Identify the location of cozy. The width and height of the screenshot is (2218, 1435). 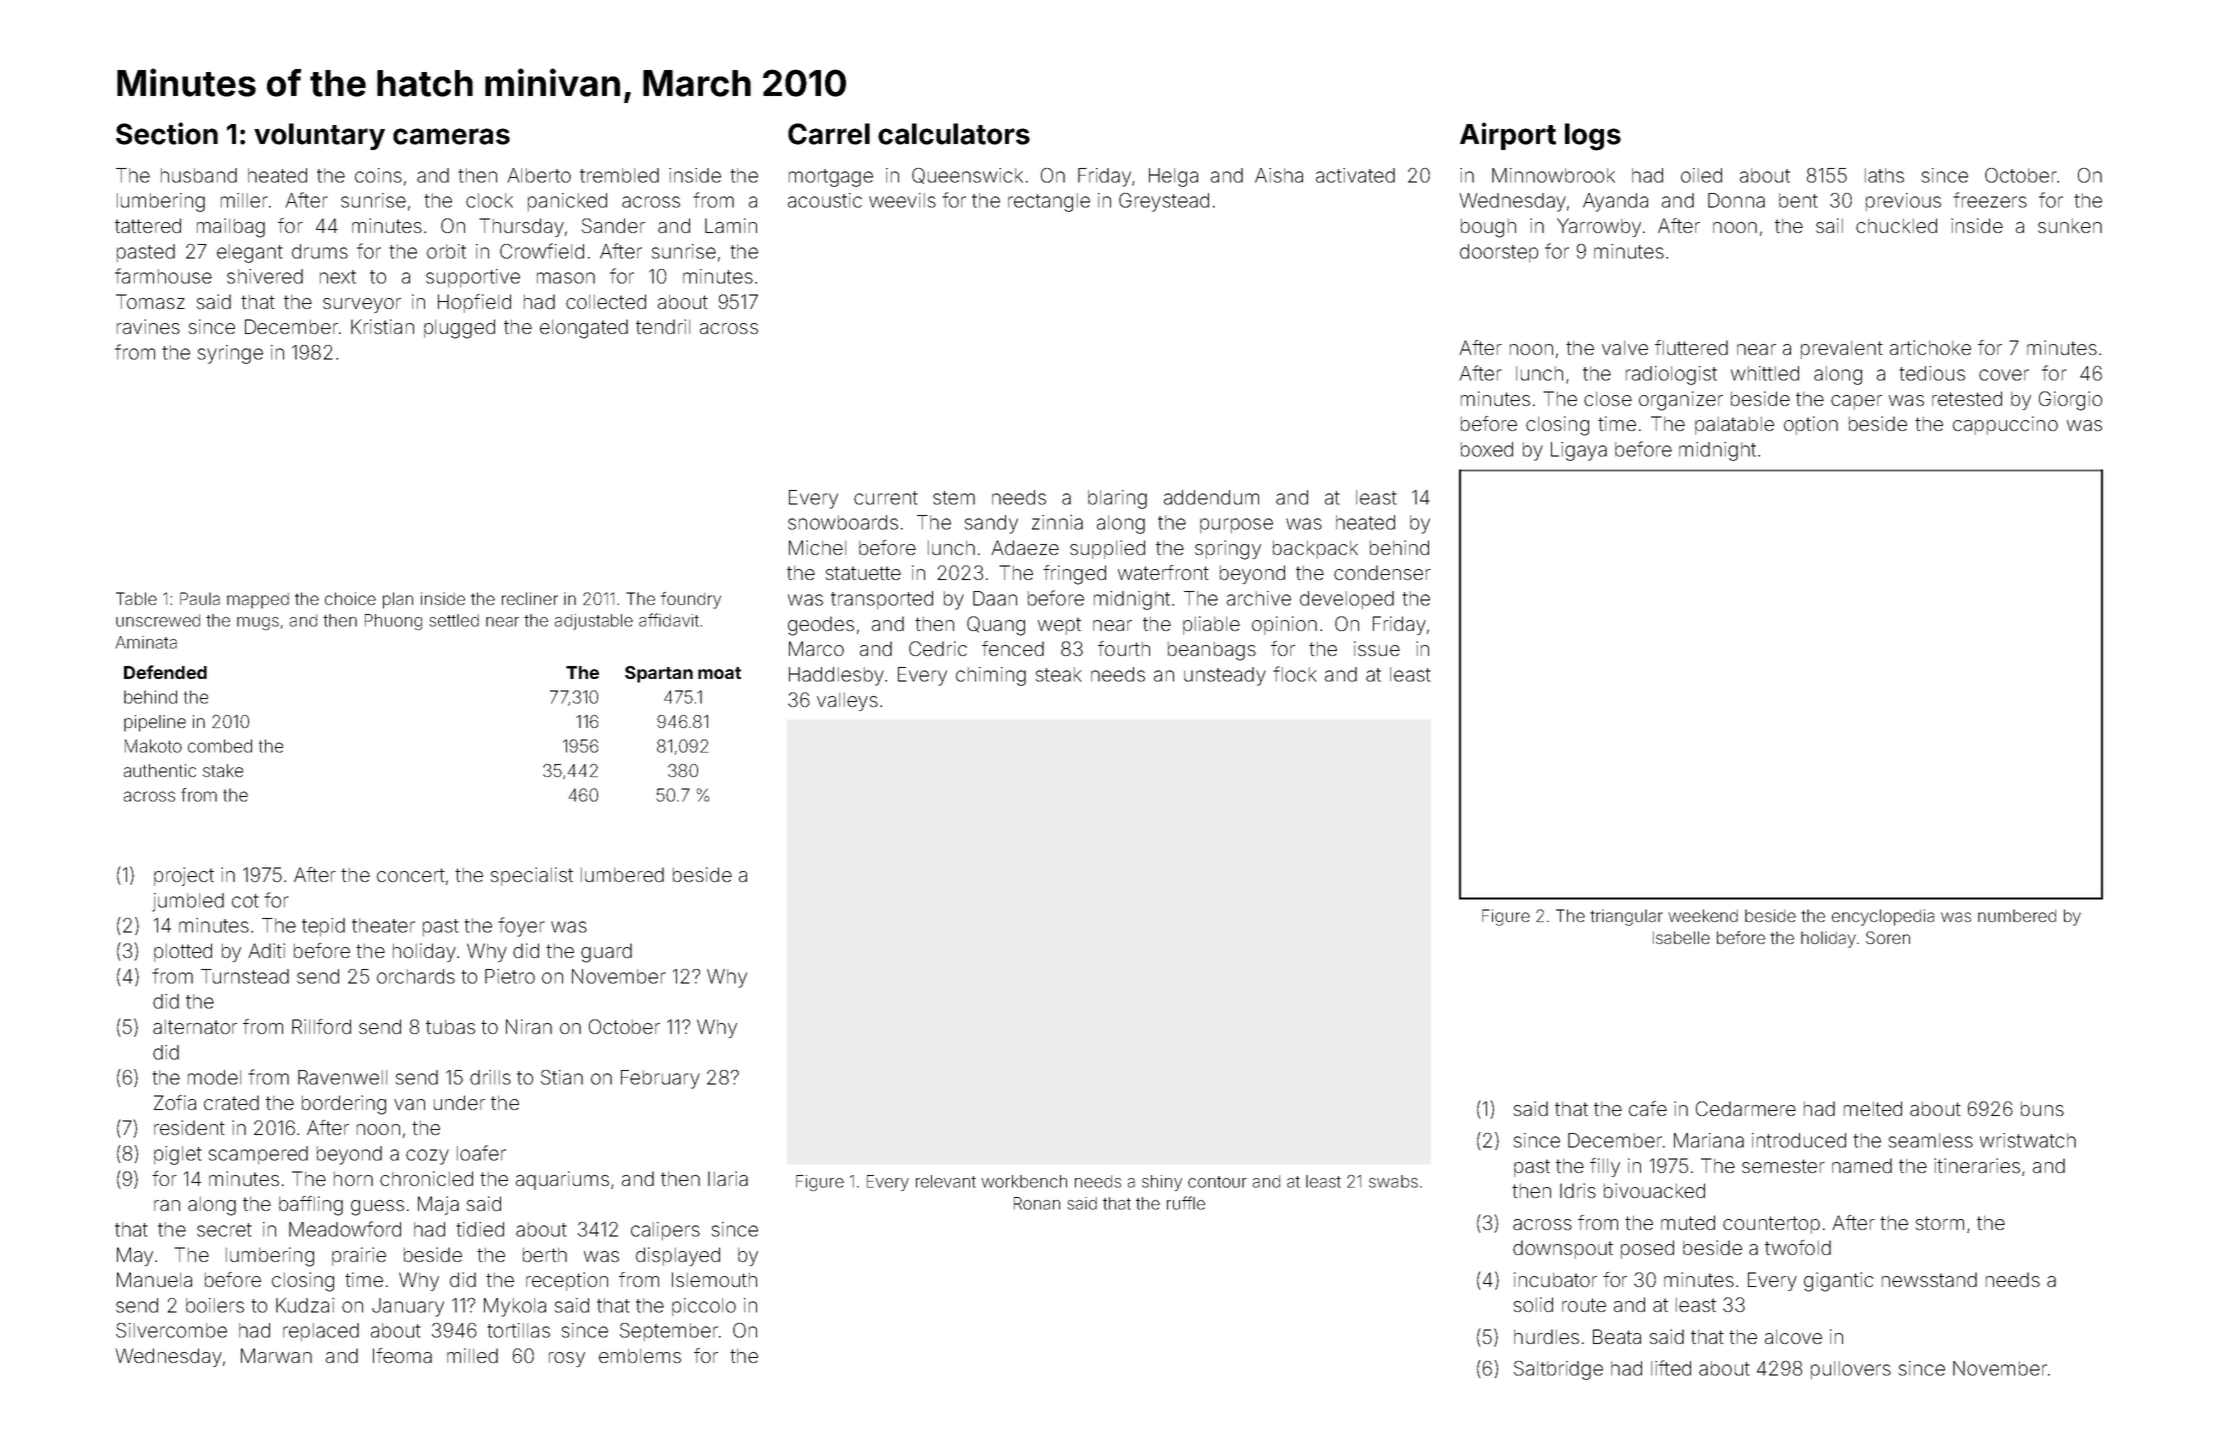
(427, 1157).
